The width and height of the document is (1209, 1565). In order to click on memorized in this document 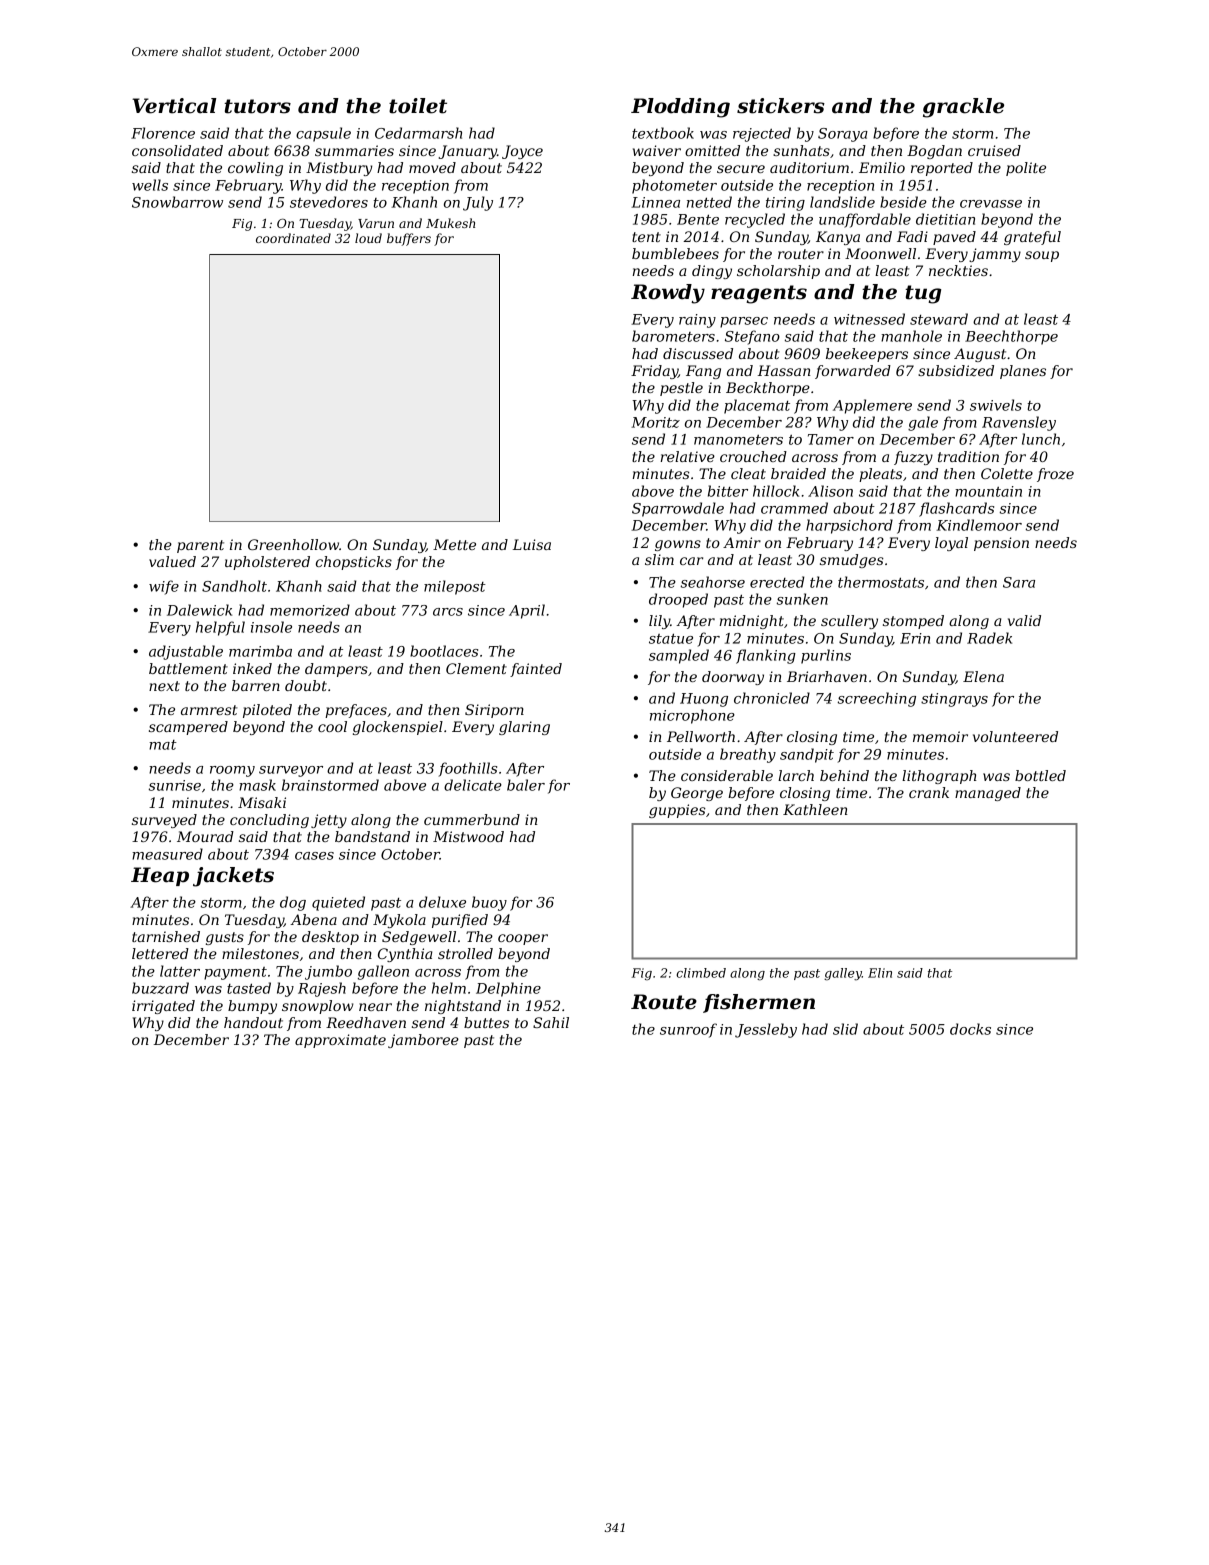, I will do `click(310, 610)`.
